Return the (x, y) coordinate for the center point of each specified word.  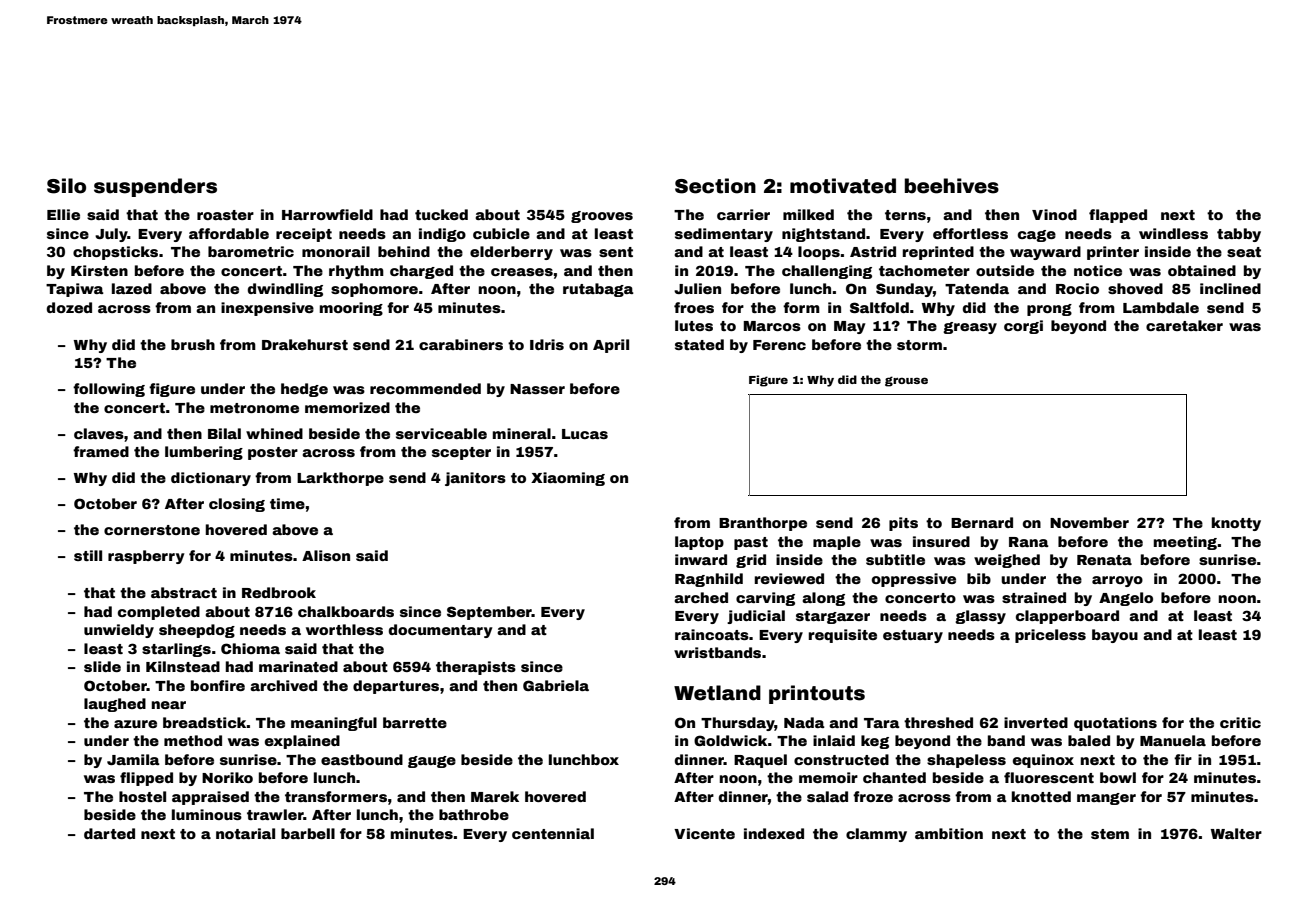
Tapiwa (75, 290)
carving (765, 599)
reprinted (938, 253)
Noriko (227, 777)
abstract (184, 592)
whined (274, 433)
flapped (1118, 216)
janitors (475, 479)
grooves (602, 217)
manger (1106, 799)
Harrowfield (327, 214)
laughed (115, 705)
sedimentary (724, 235)
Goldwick (730, 740)
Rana (1029, 542)
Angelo (1126, 599)
